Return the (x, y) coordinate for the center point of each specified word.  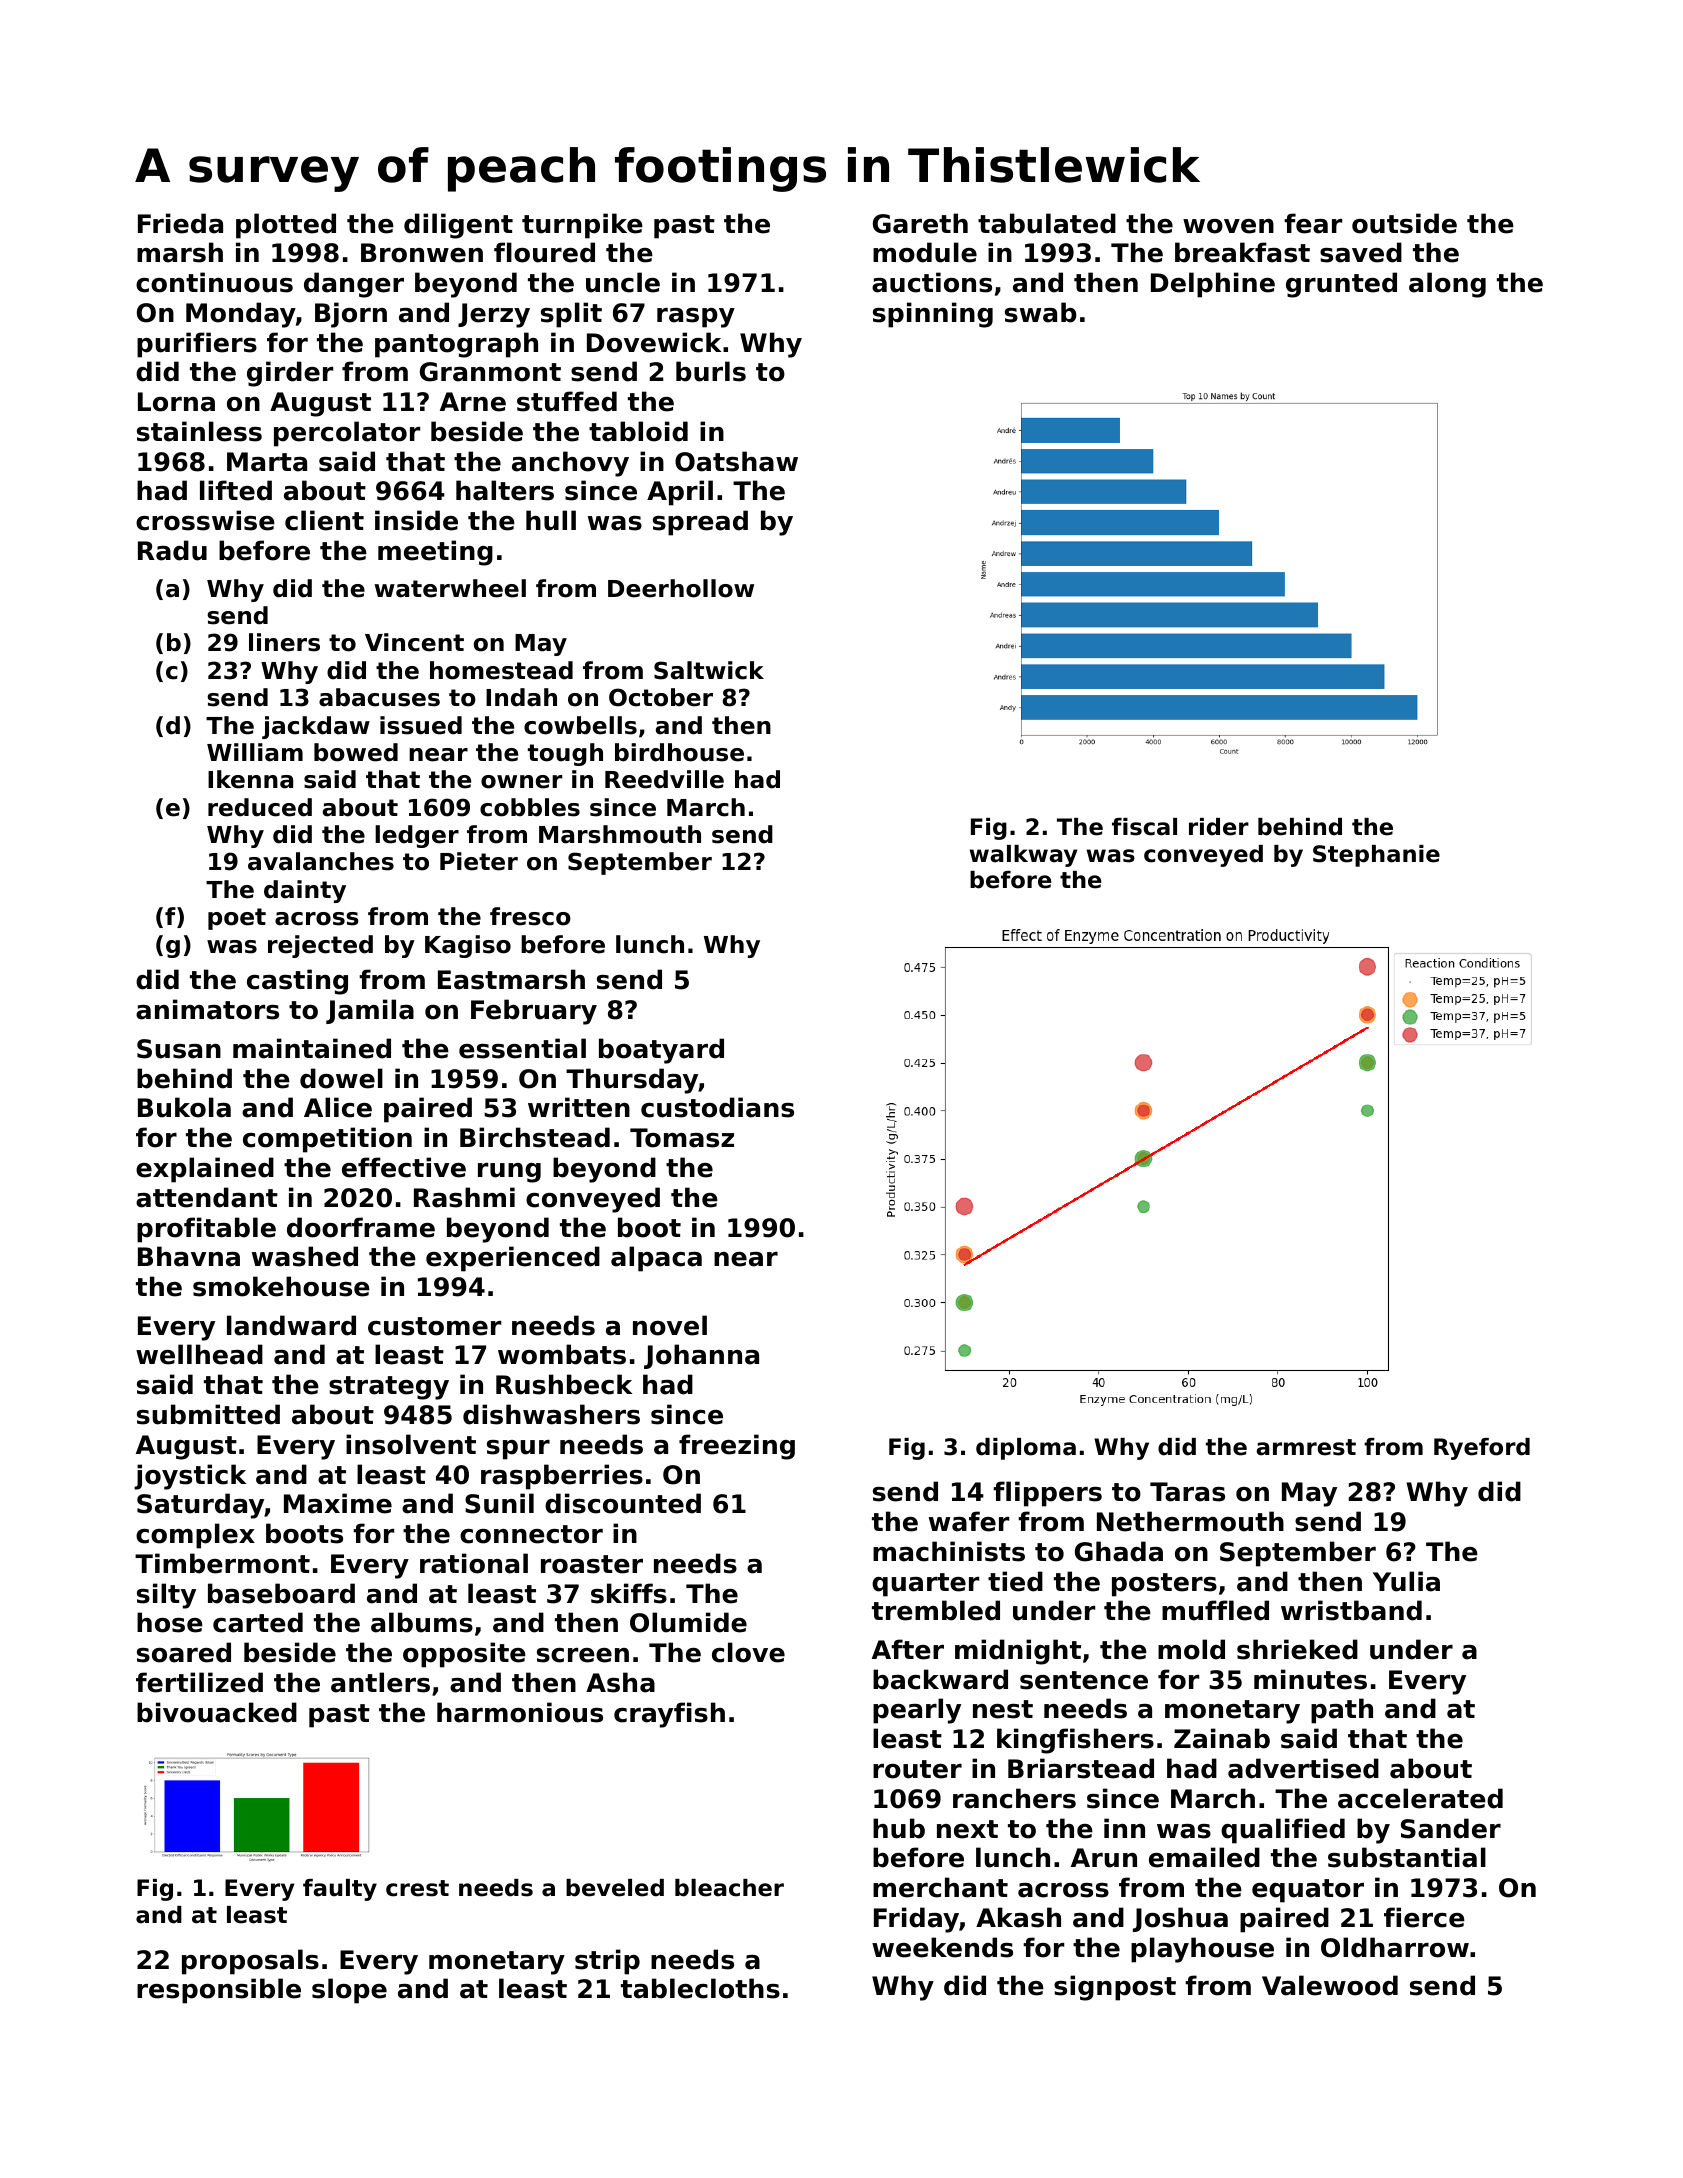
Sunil (499, 1503)
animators (207, 1009)
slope (349, 1991)
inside (416, 520)
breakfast (1242, 252)
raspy (696, 318)
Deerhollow (681, 588)
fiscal (1144, 827)
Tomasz (682, 1138)
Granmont (490, 372)
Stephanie (1376, 856)
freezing (737, 1447)
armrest (1306, 1447)
